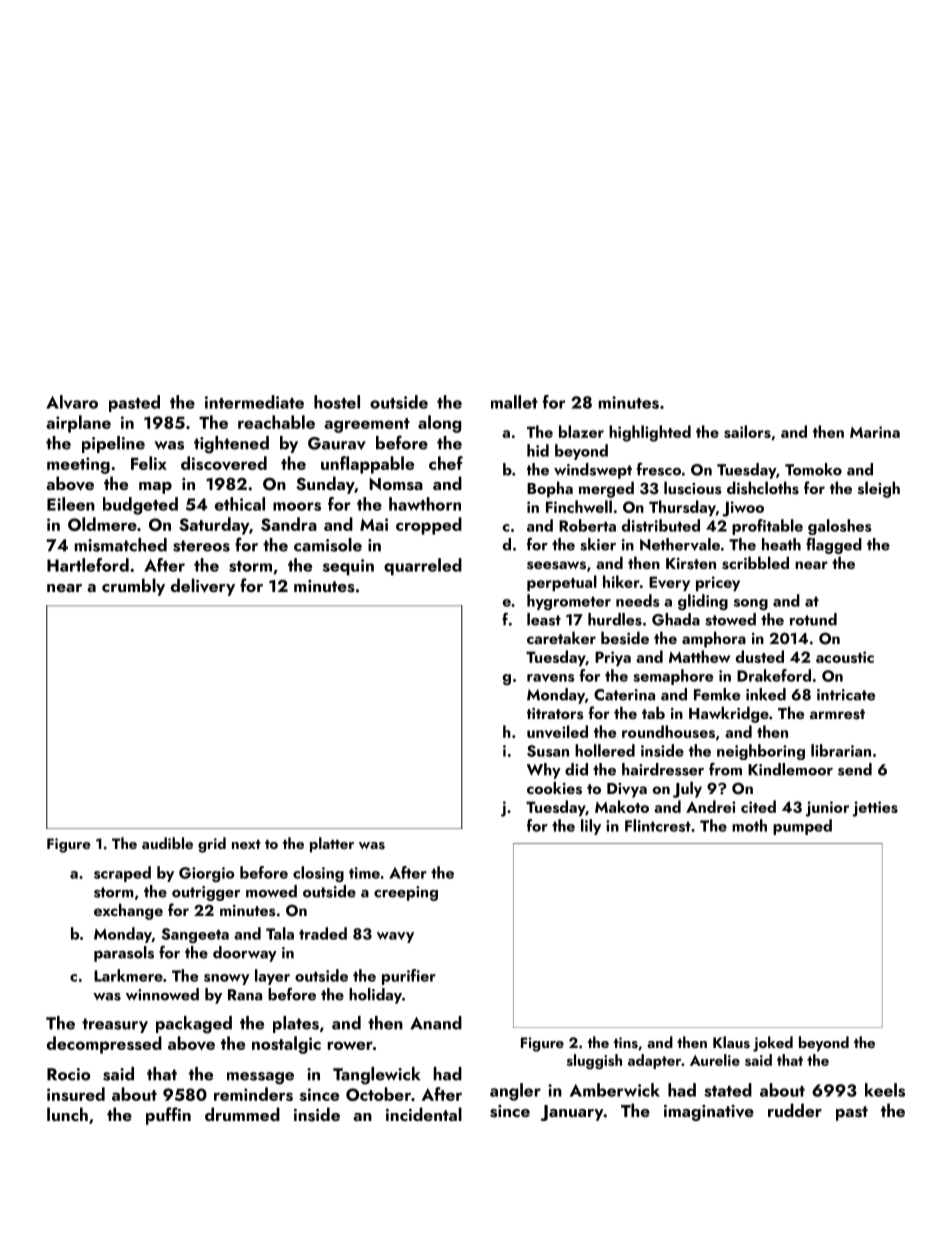 This page has height=1233, width=952. Describe the element at coordinates (747, 431) in the page. I see `sailors` at that location.
